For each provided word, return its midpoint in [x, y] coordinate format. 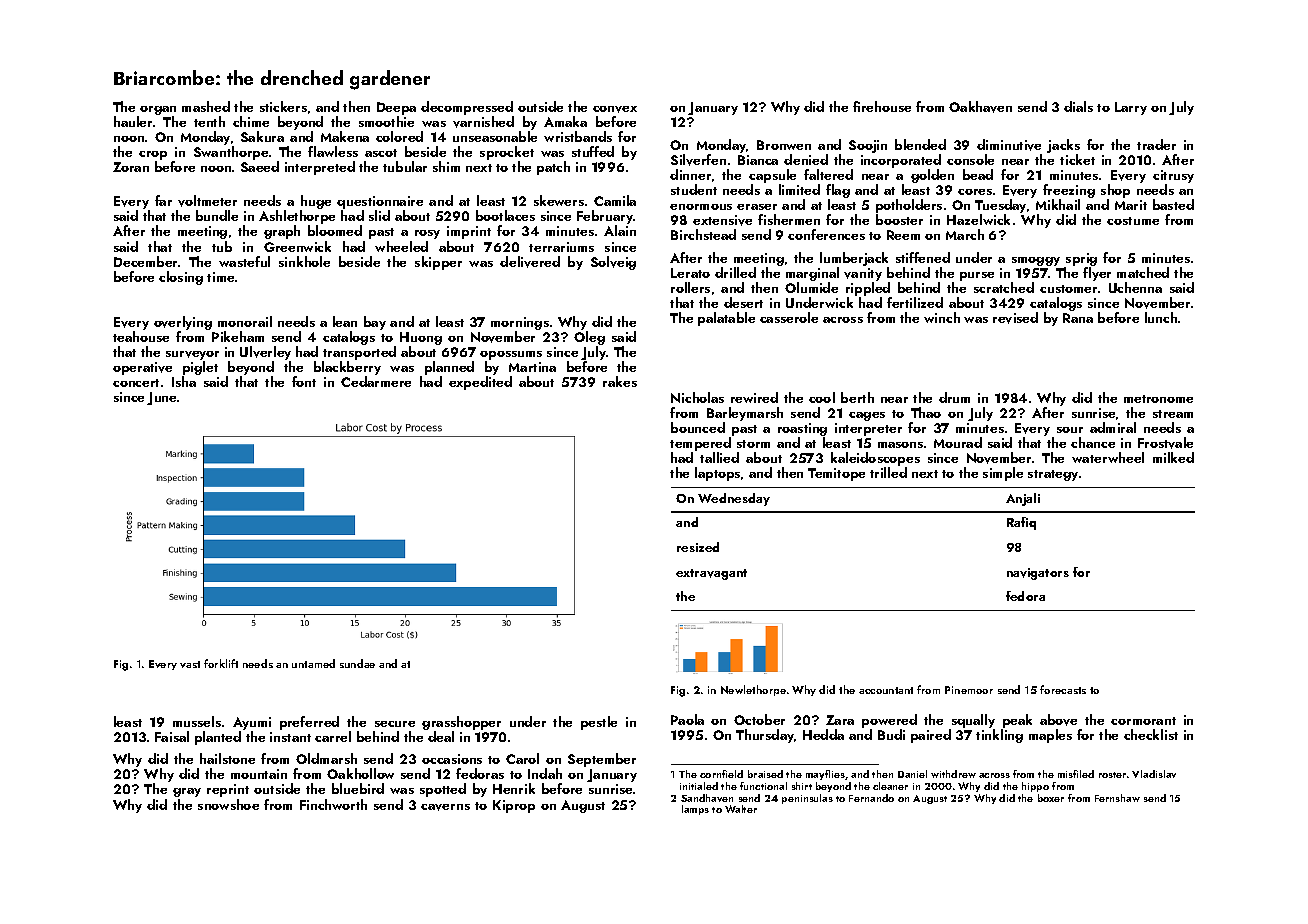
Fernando [871, 798]
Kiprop [514, 806]
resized [698, 547]
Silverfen [698, 160]
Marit [1131, 205]
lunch [1161, 317]
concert [136, 383]
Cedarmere [376, 382]
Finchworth [333, 804]
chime [251, 121]
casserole [789, 317]
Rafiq [1021, 523]
